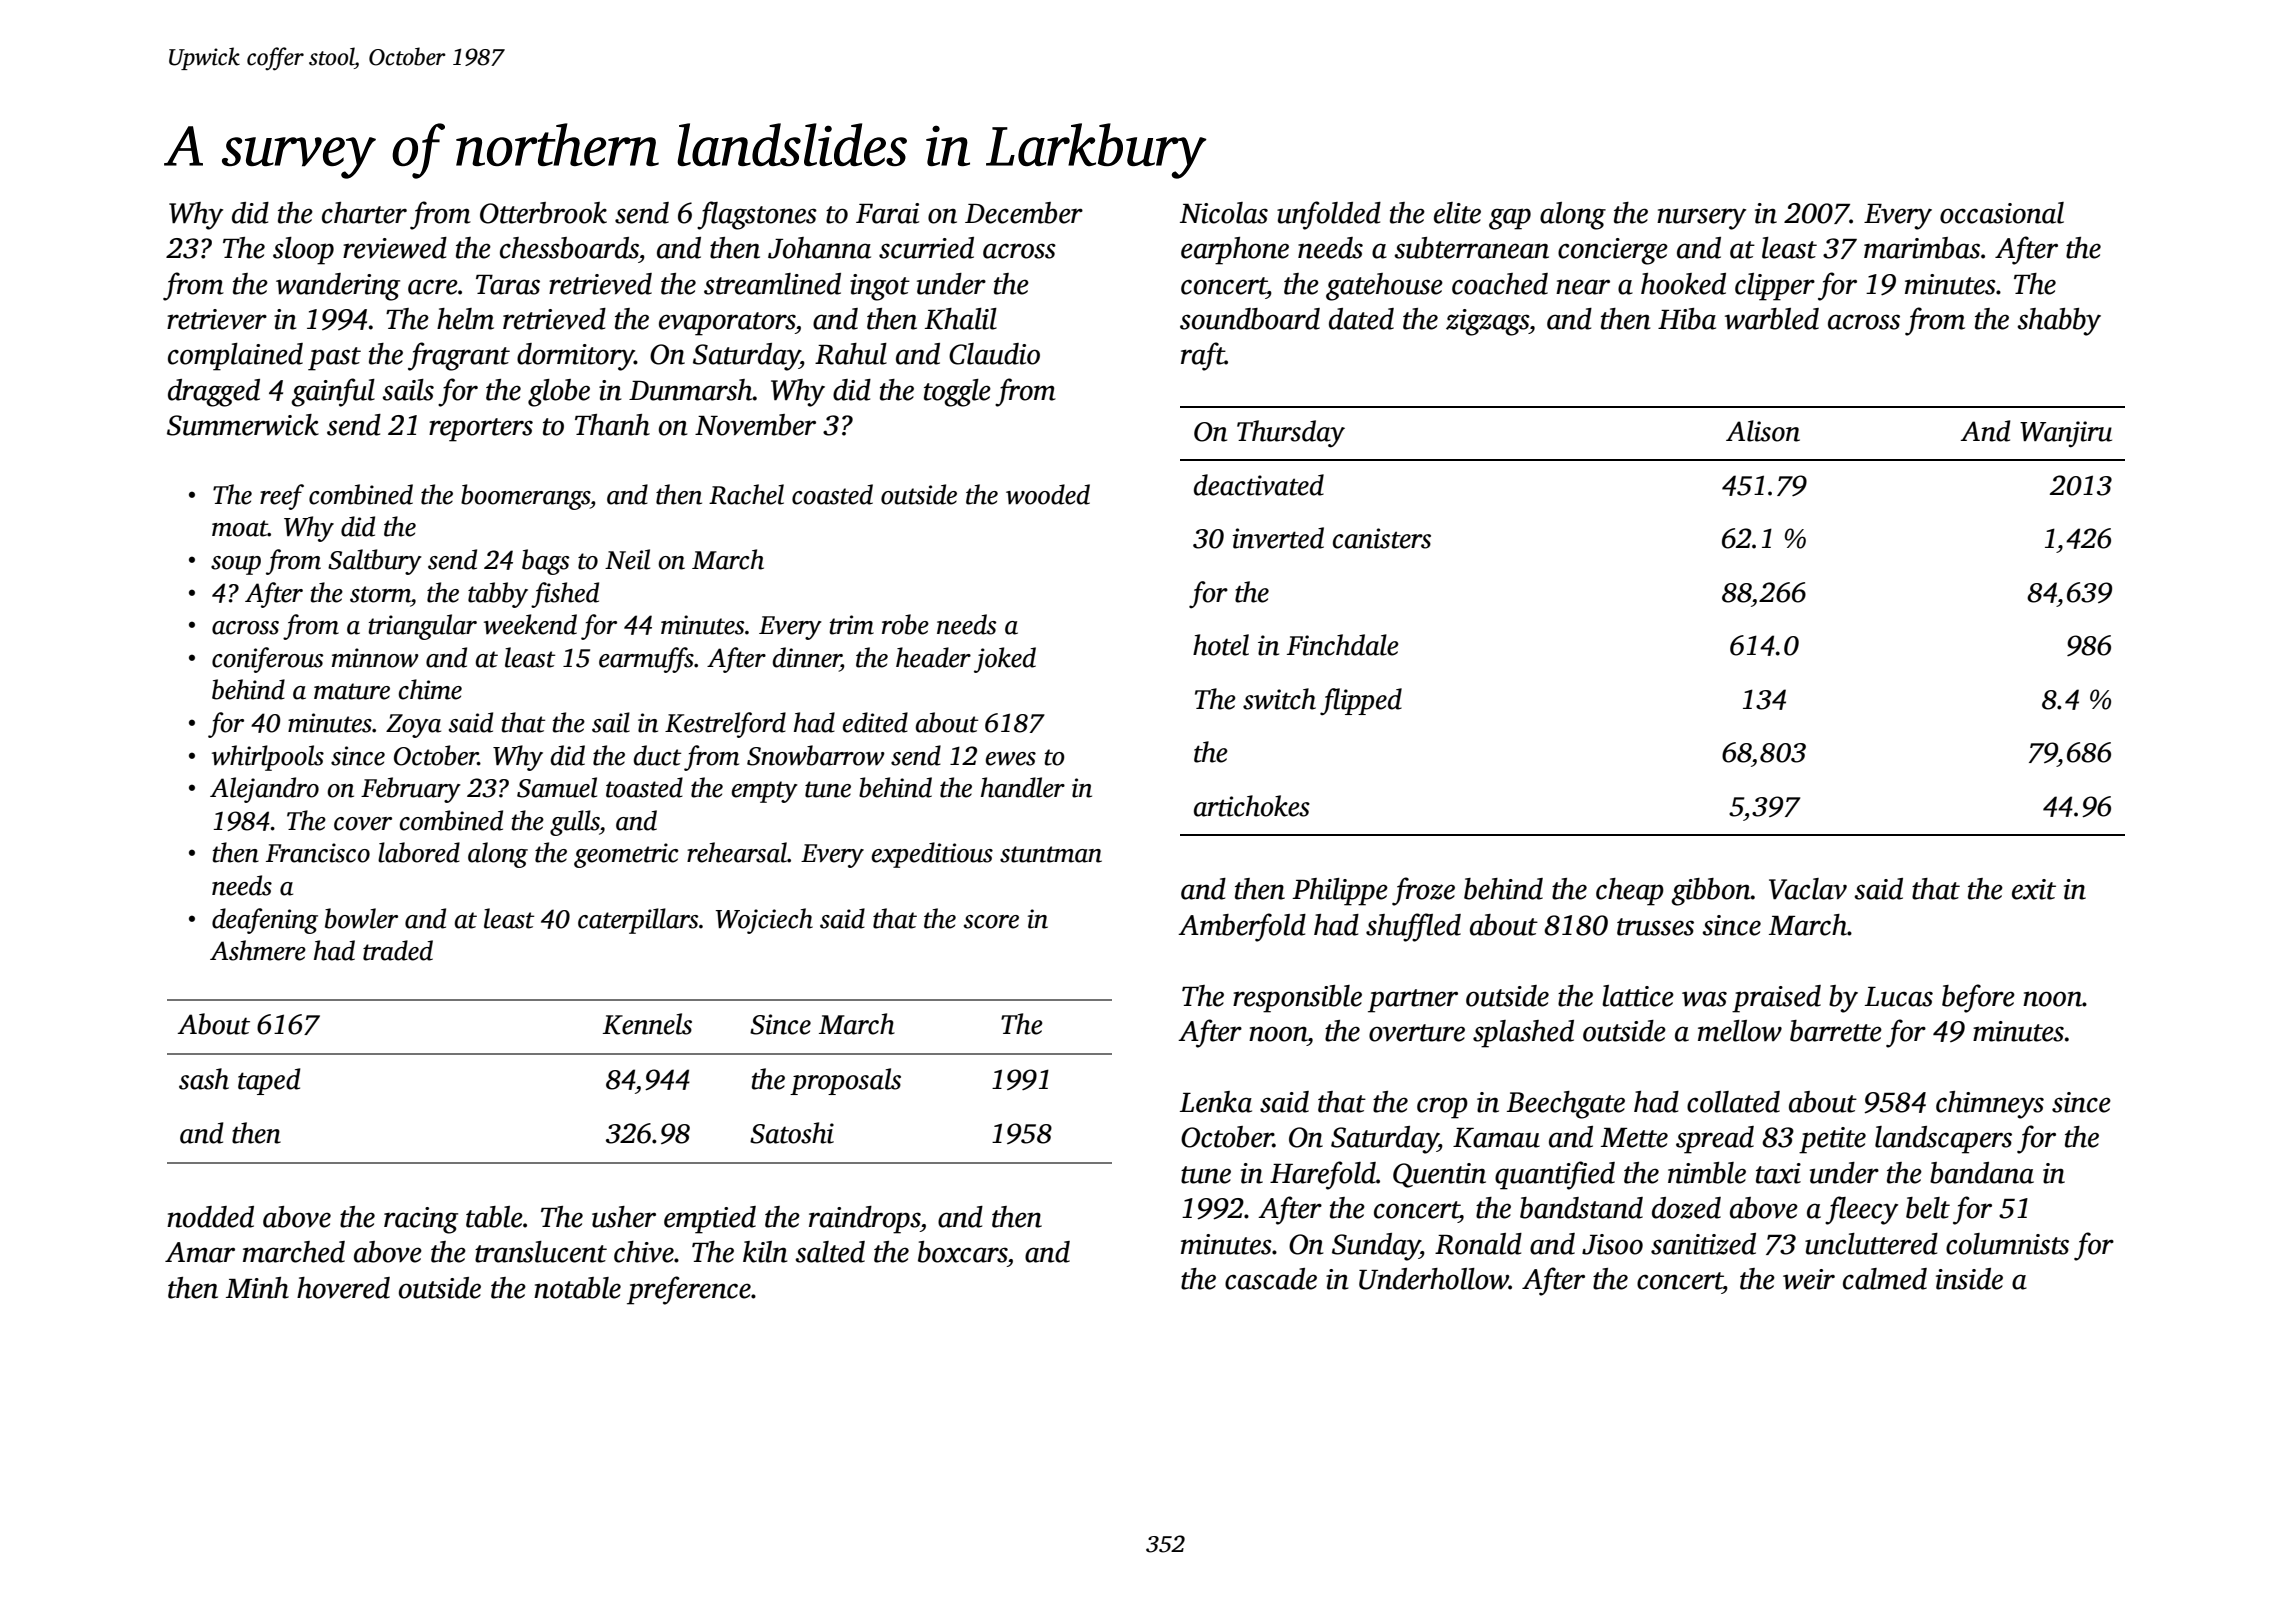  What do you see at coordinates (576, 357) in the screenshot?
I see `dormitory` at bounding box center [576, 357].
